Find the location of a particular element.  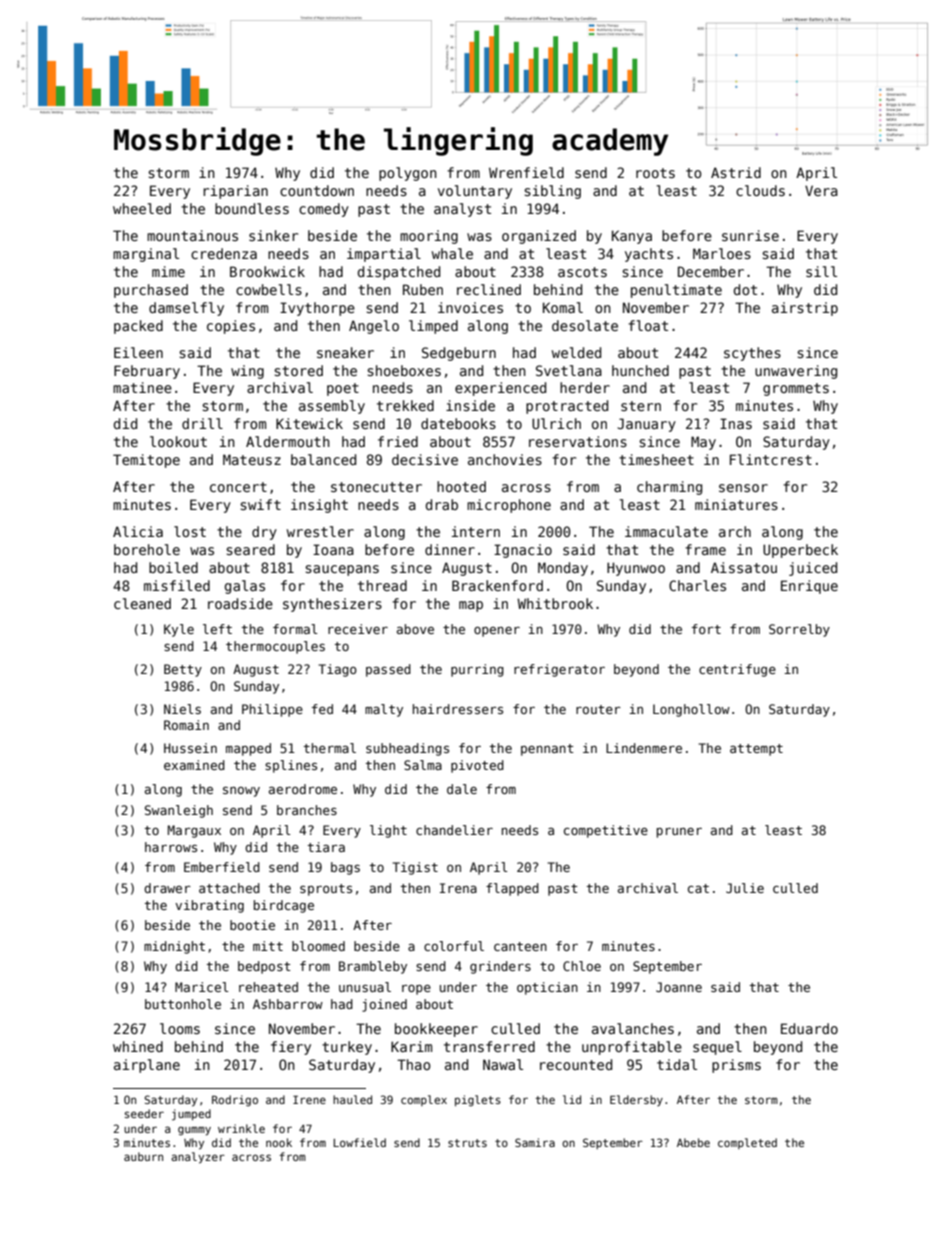

galas is located at coordinates (245, 587).
